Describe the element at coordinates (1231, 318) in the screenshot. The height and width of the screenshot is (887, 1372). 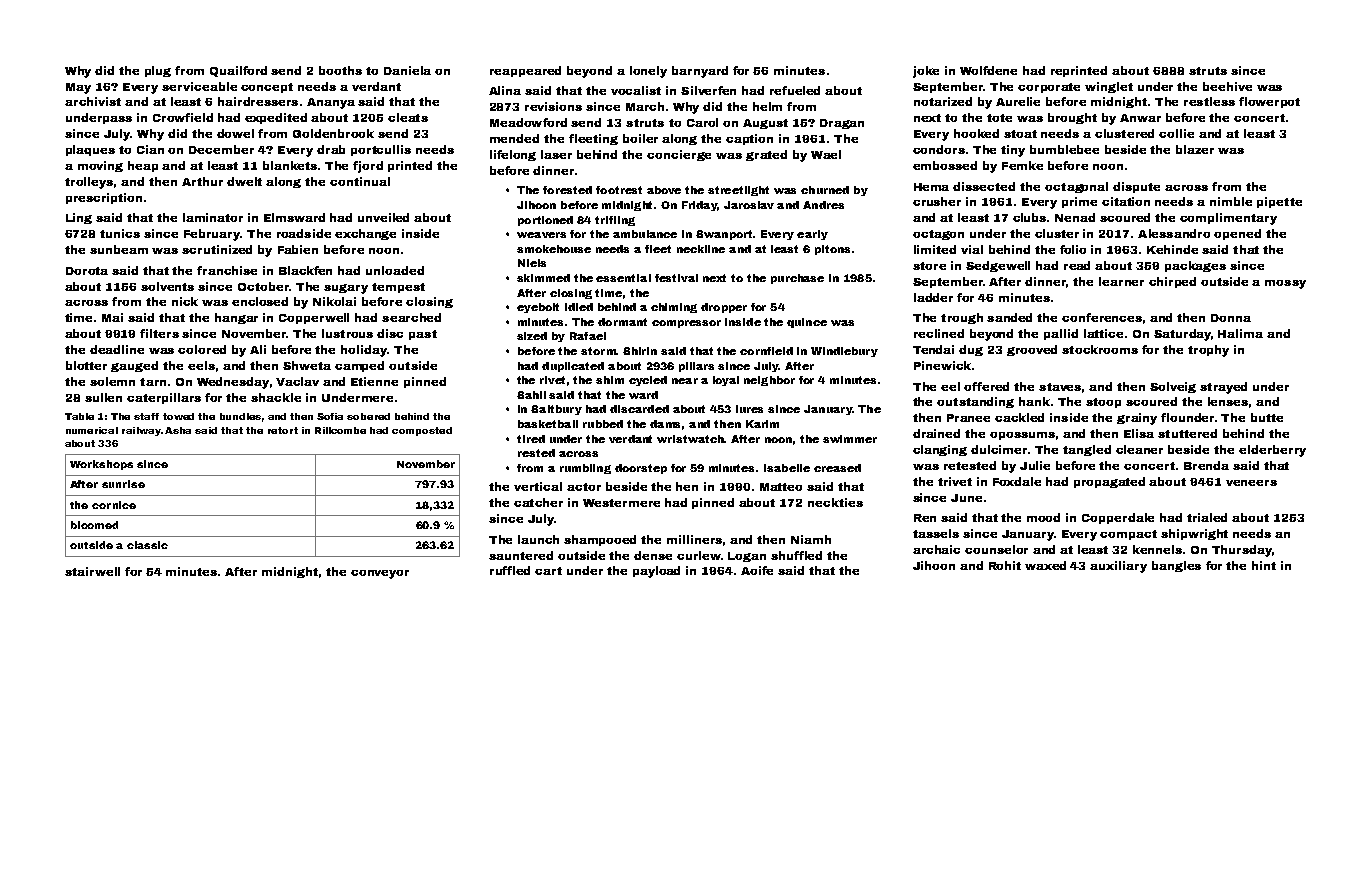
I see `Donna` at that location.
